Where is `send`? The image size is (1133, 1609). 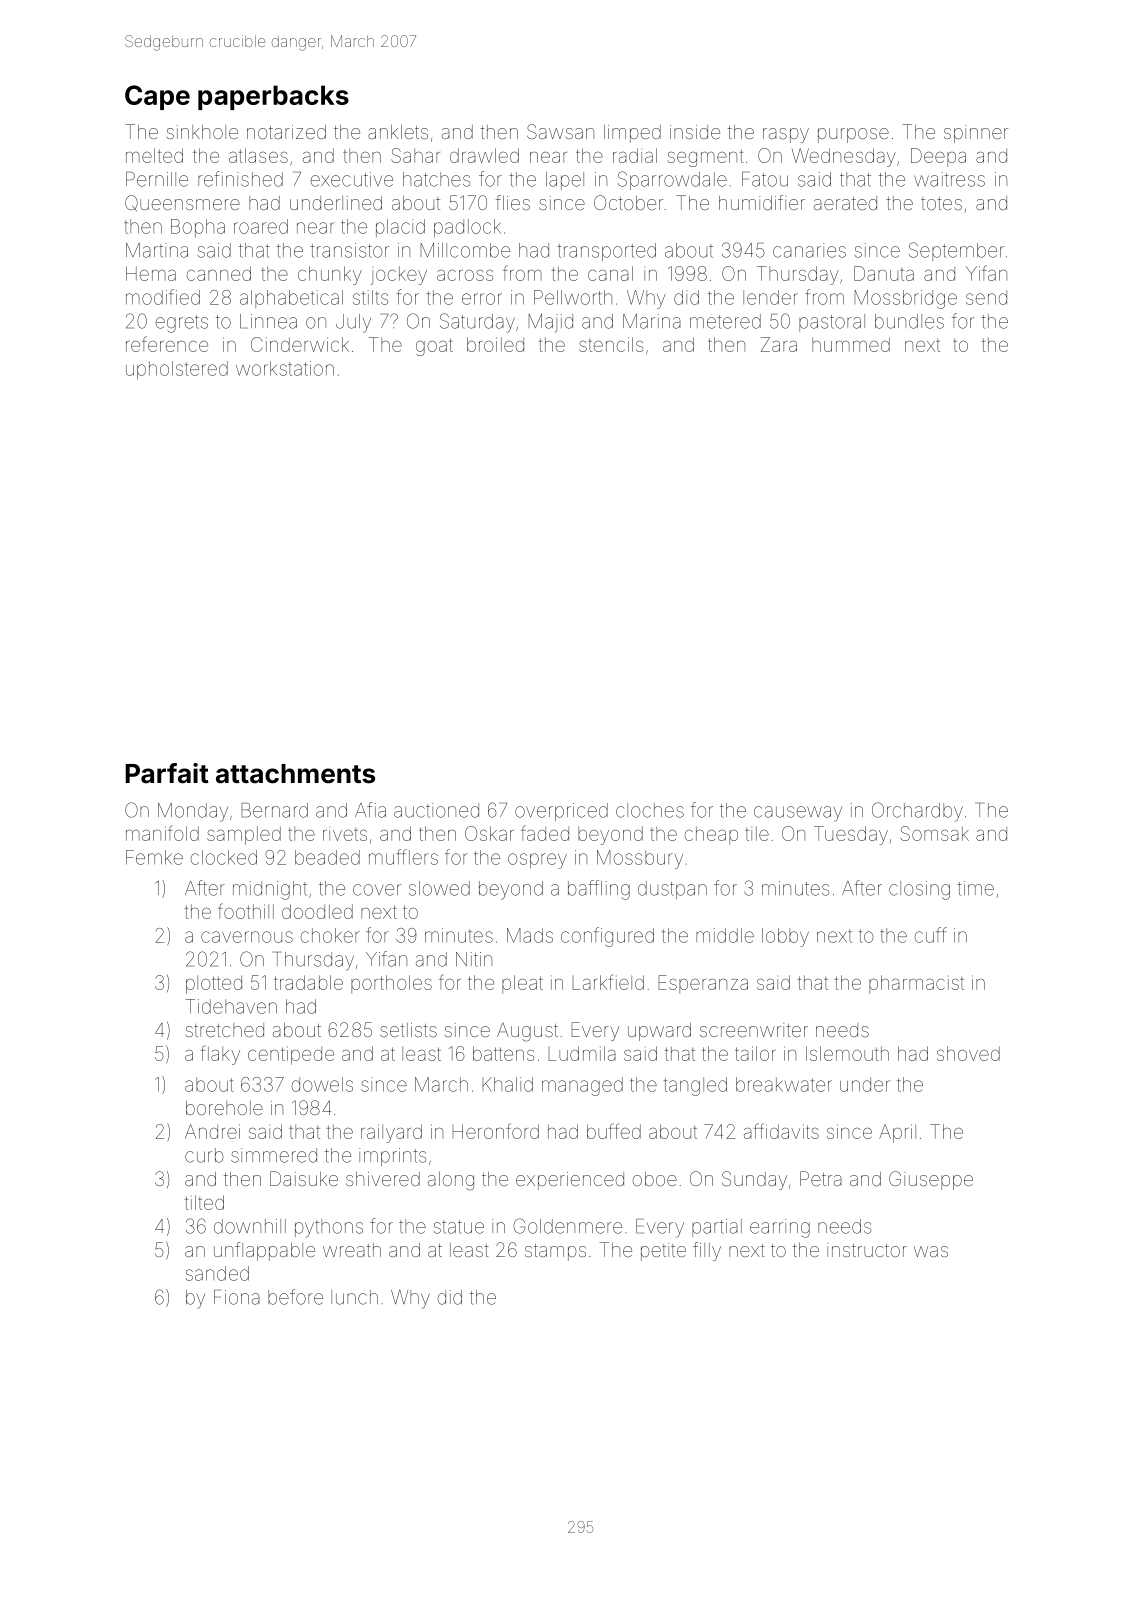
send is located at coordinates (986, 297).
